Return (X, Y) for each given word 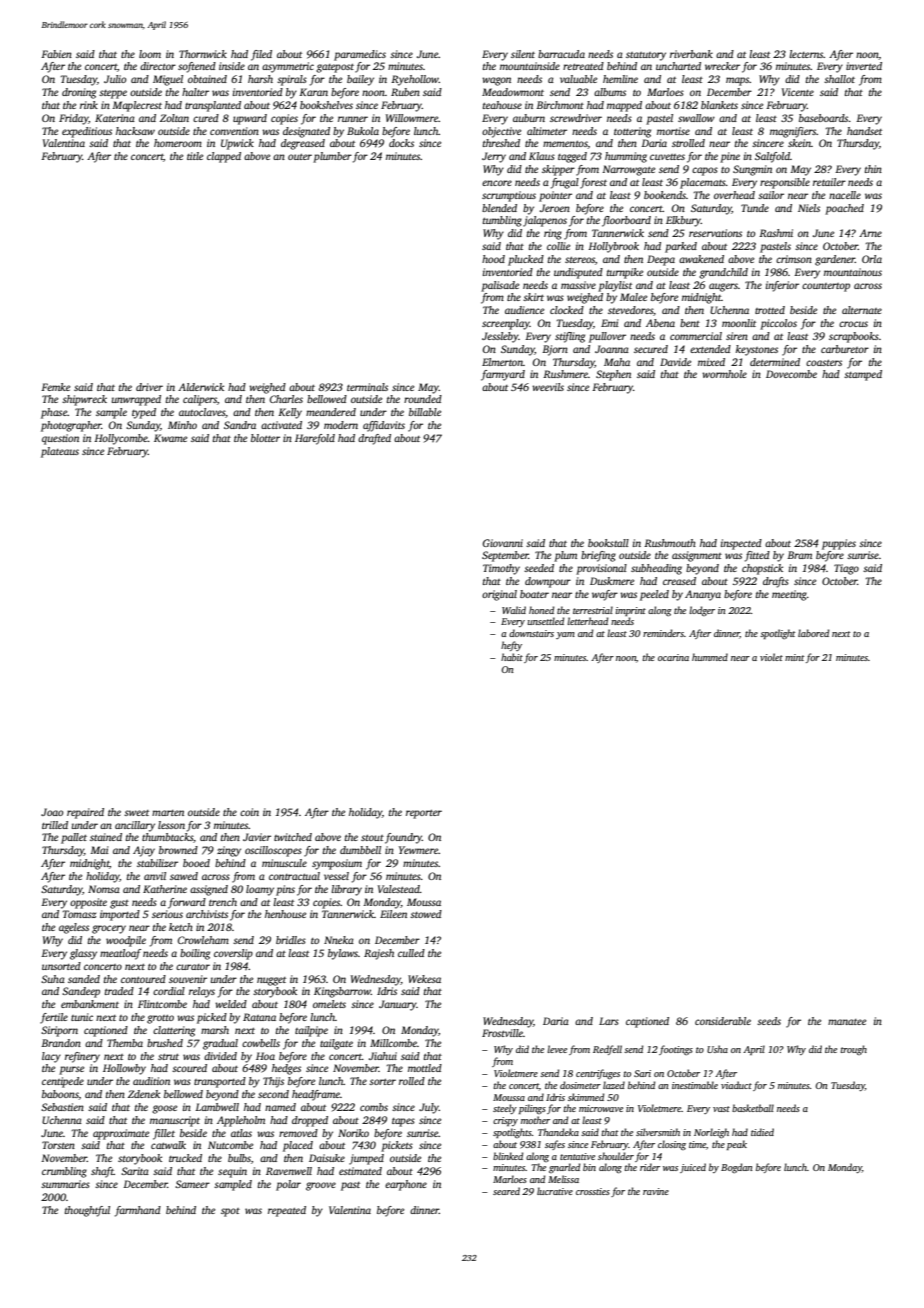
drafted (374, 439)
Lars (609, 1021)
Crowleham (203, 940)
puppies (839, 544)
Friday (73, 119)
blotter (265, 438)
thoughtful (87, 1211)
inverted (864, 66)
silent (523, 54)
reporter (424, 814)
